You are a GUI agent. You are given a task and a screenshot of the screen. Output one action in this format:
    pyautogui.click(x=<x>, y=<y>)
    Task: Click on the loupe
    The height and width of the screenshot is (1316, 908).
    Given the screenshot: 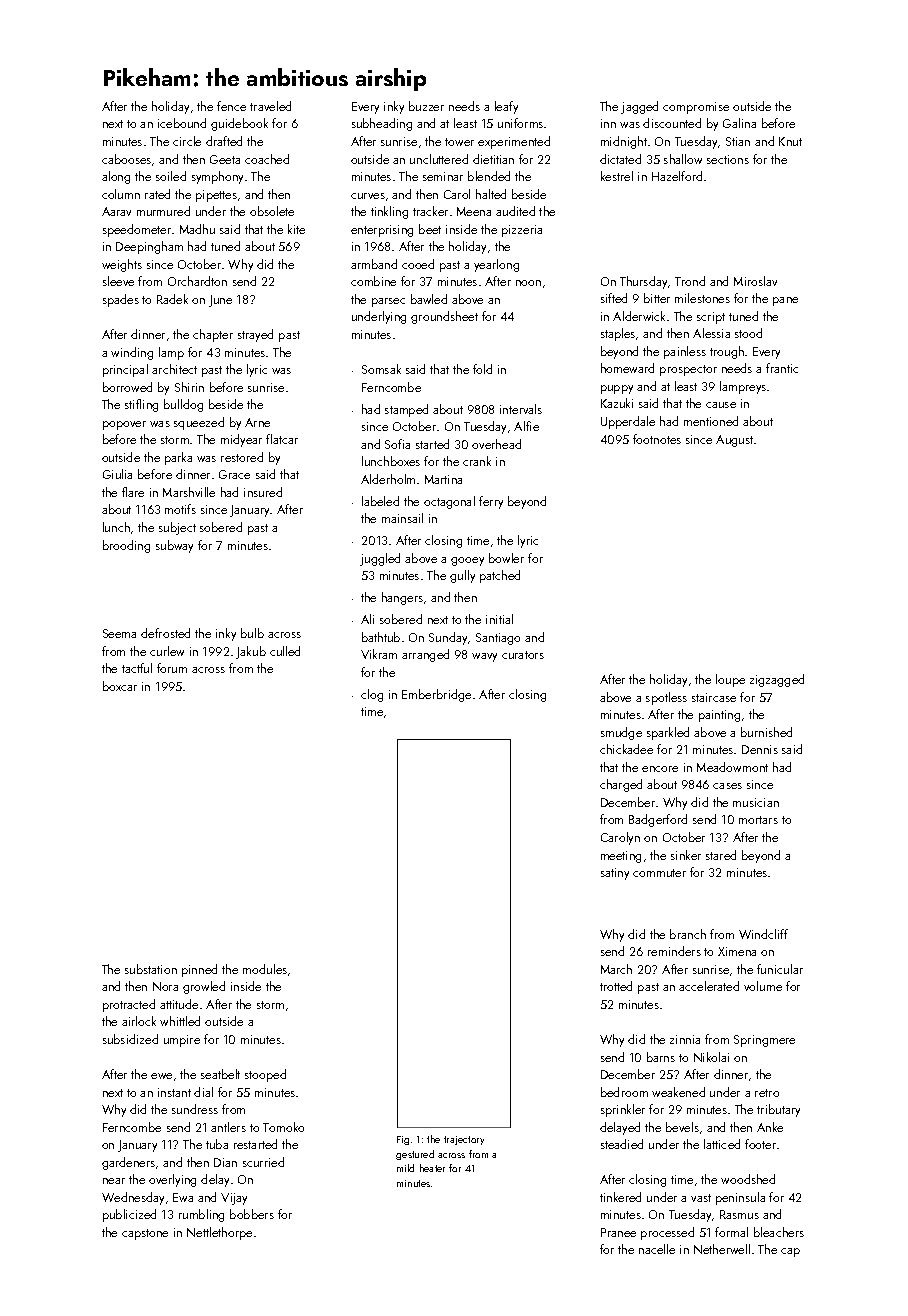 What is the action you would take?
    pyautogui.click(x=730, y=680)
